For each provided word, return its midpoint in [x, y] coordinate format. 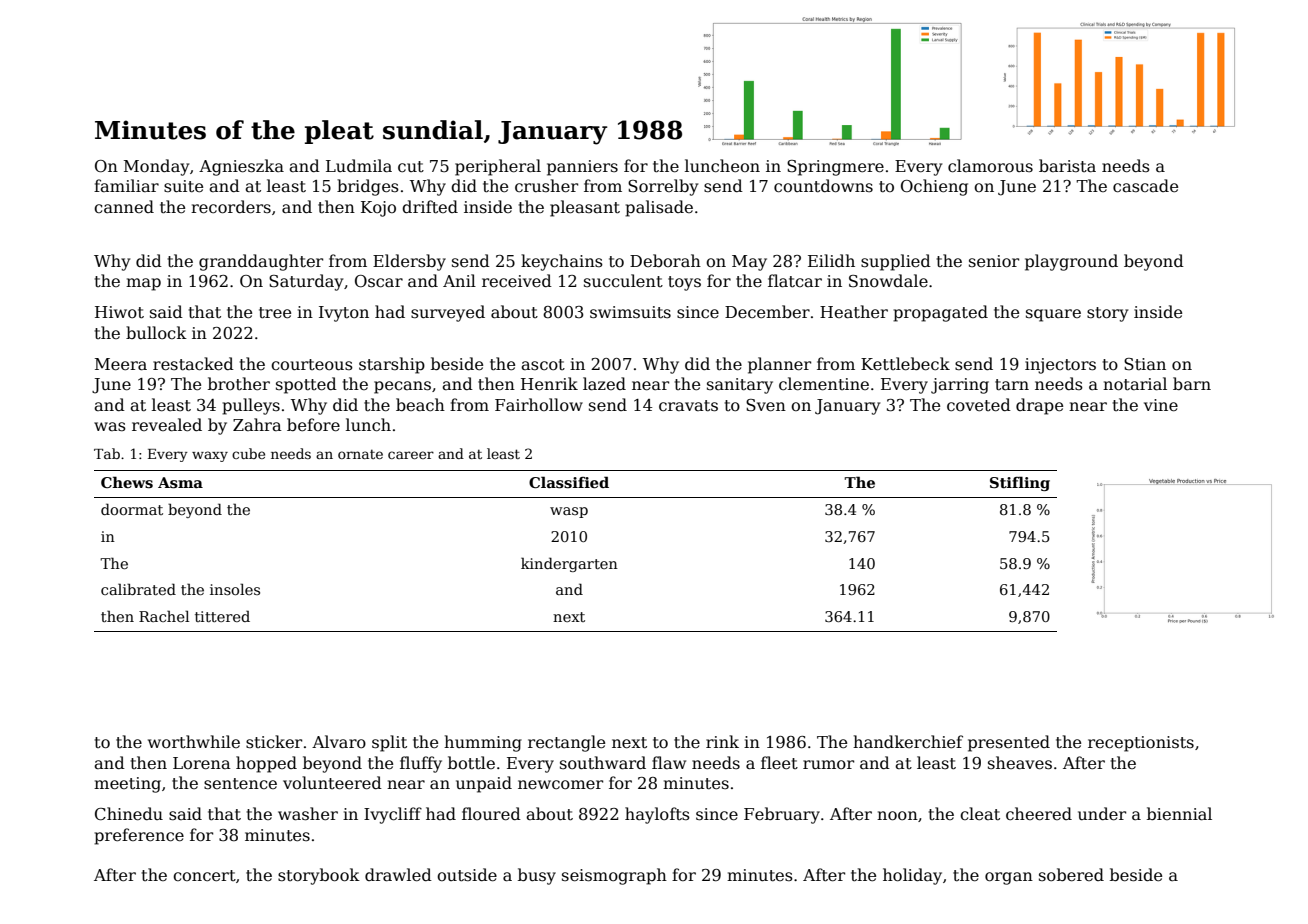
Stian [1145, 364]
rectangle [566, 743]
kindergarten [569, 564]
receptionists [1141, 744]
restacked [193, 364]
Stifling [1020, 483]
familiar [126, 185]
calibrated [138, 589]
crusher [546, 186]
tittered [222, 616]
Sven [766, 405]
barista [1067, 166]
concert [204, 876]
